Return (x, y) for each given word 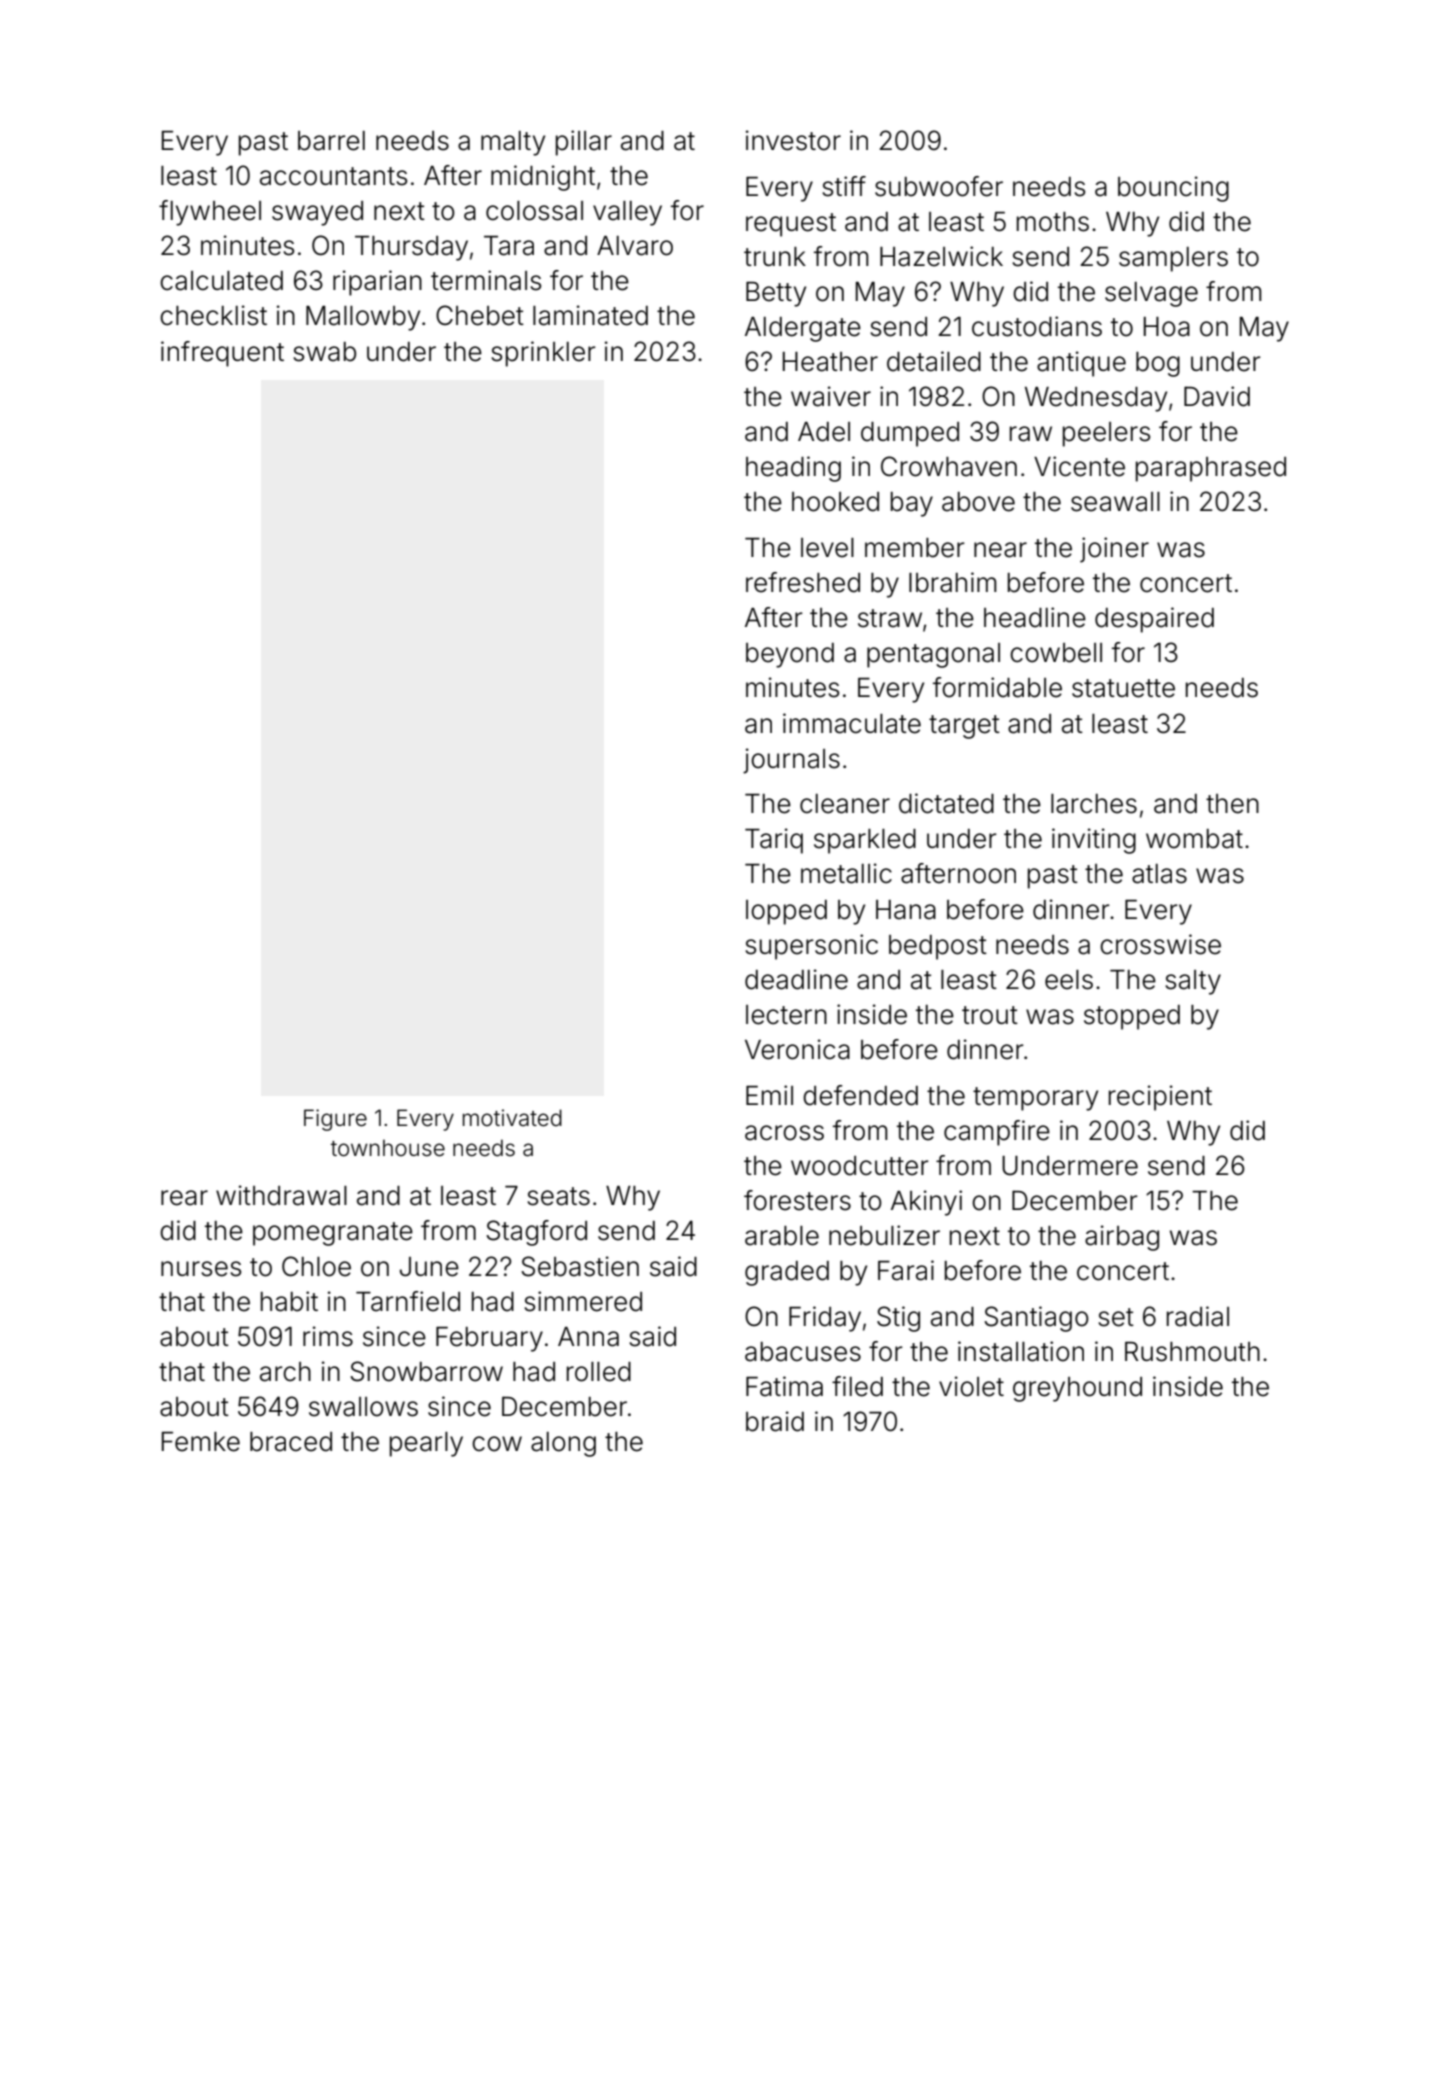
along (563, 1444)
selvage (1151, 294)
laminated (590, 315)
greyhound (1077, 1389)
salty (1193, 982)
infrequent (222, 354)
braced (291, 1442)
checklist (213, 315)
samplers (1173, 259)
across (784, 1133)
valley (627, 213)
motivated (512, 1118)
